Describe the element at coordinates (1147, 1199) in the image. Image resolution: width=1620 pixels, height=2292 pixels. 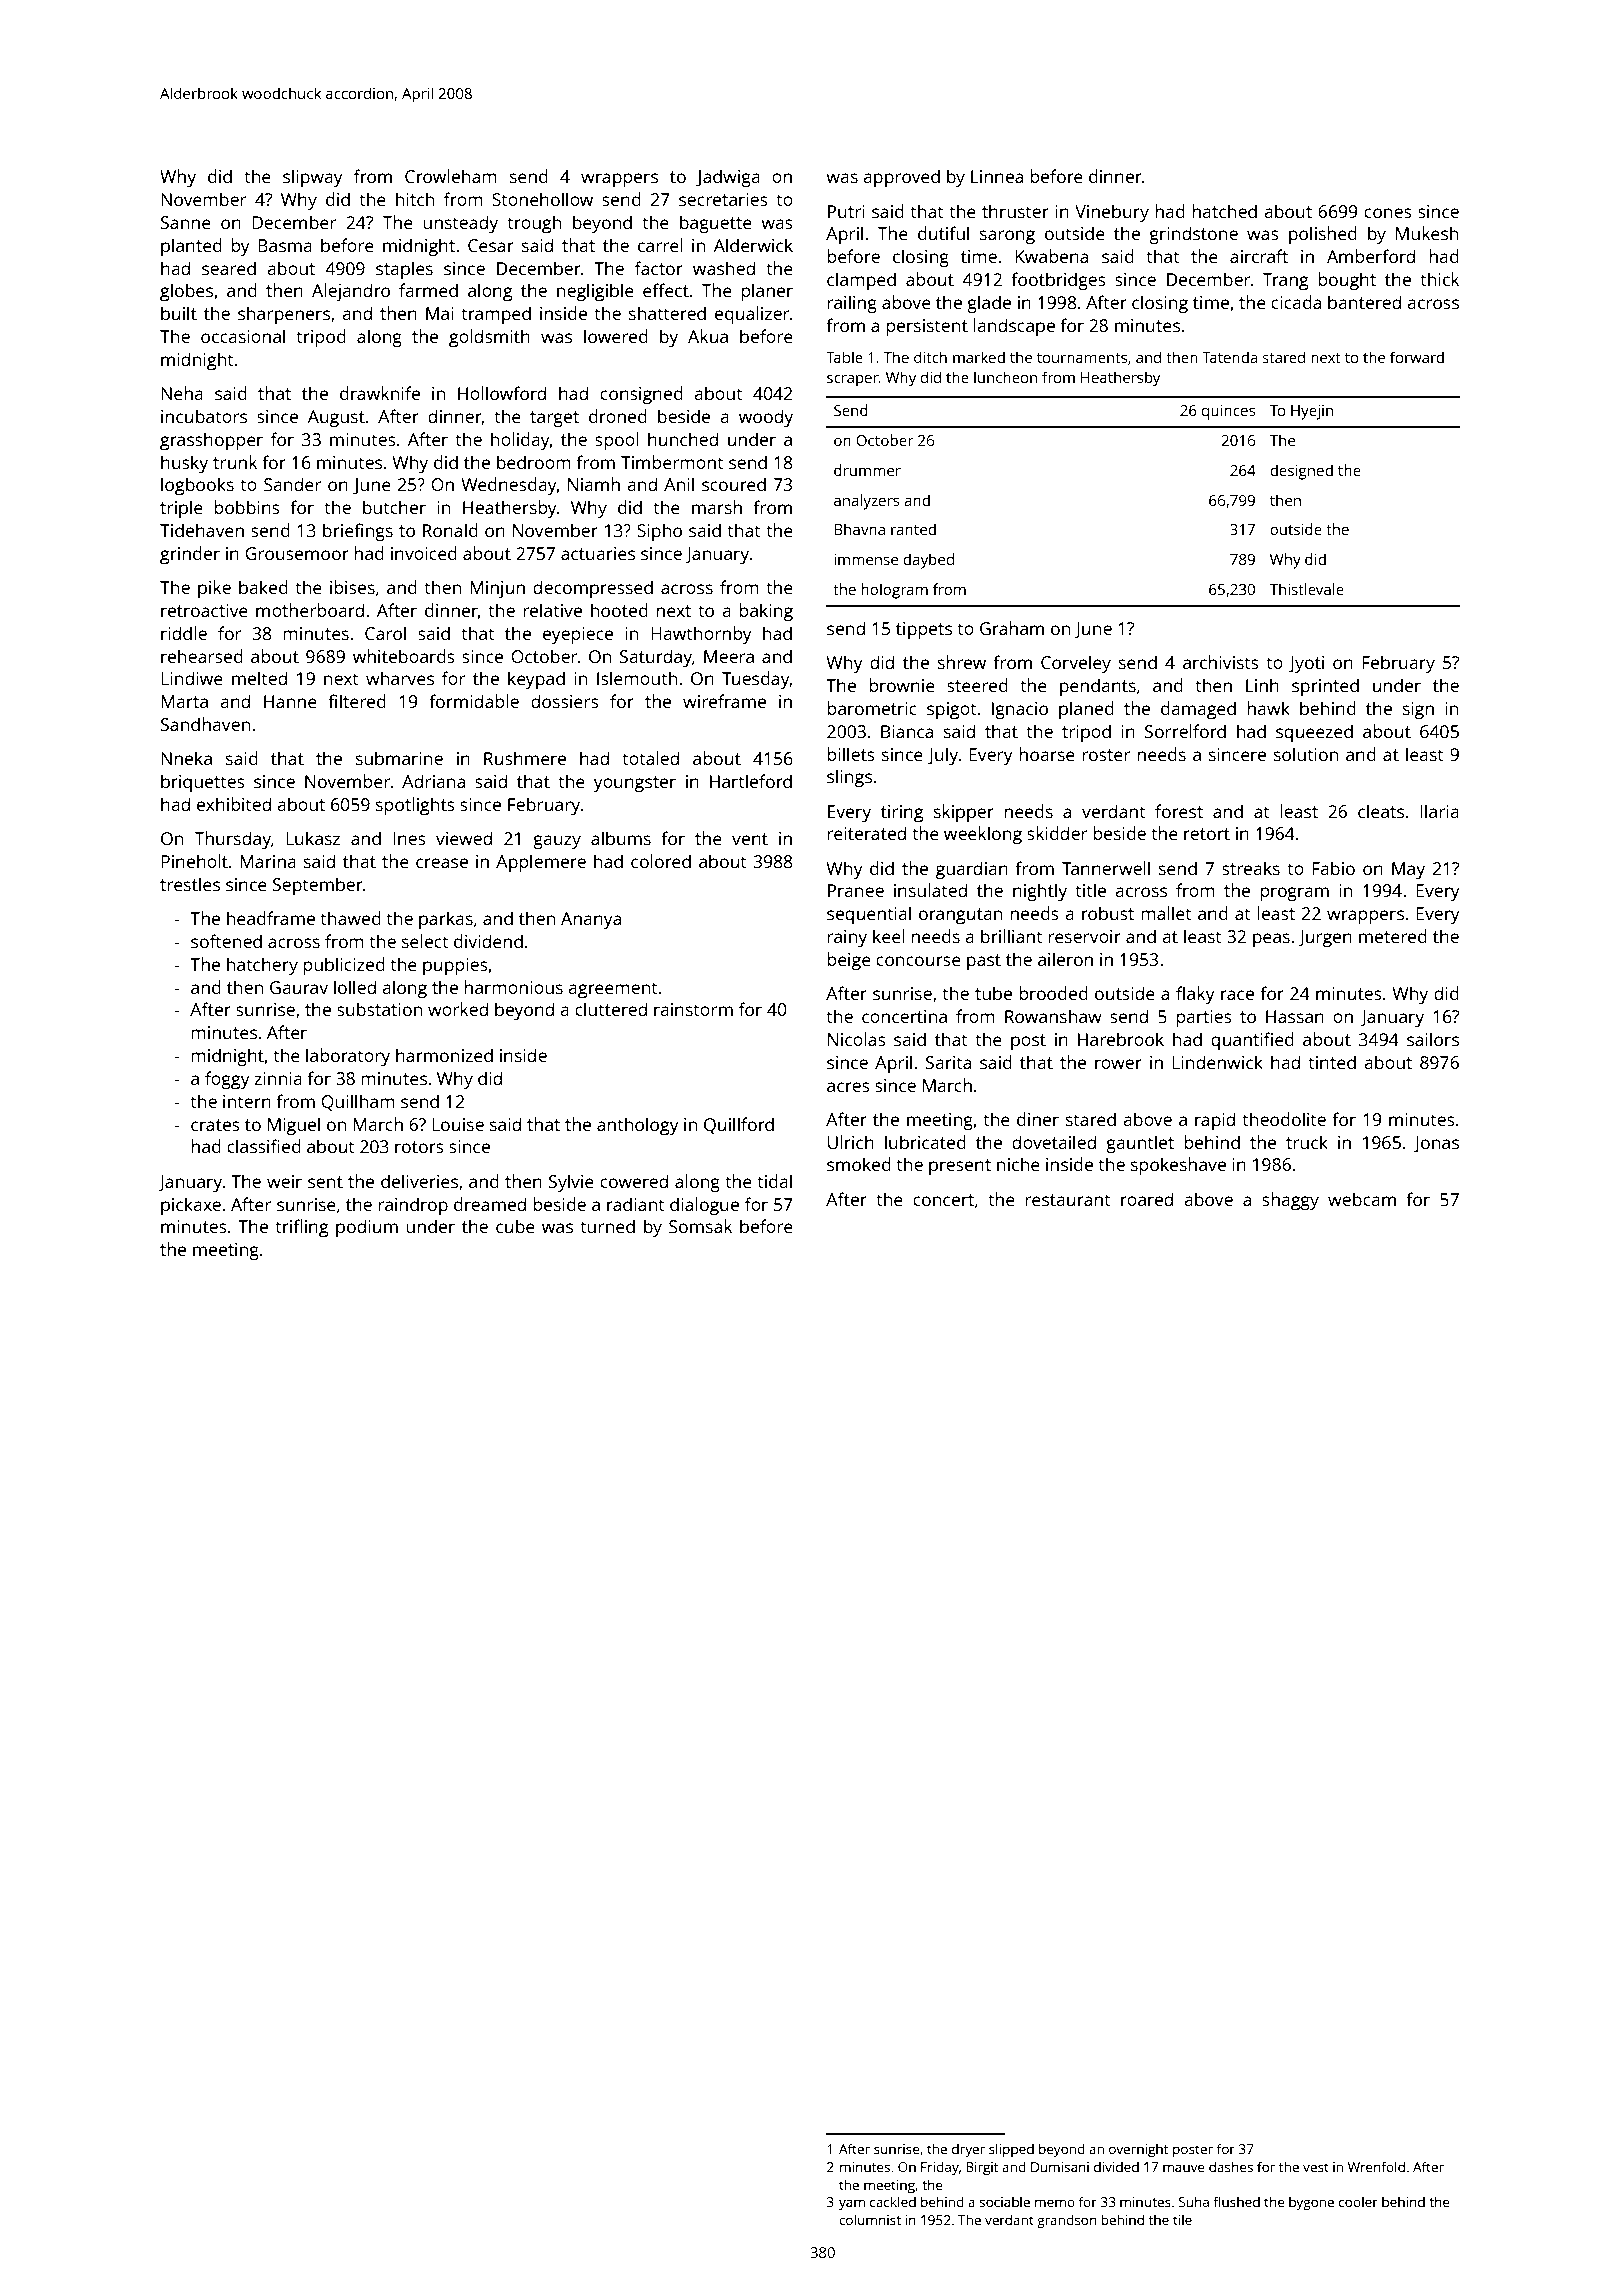
I see `roared` at that location.
